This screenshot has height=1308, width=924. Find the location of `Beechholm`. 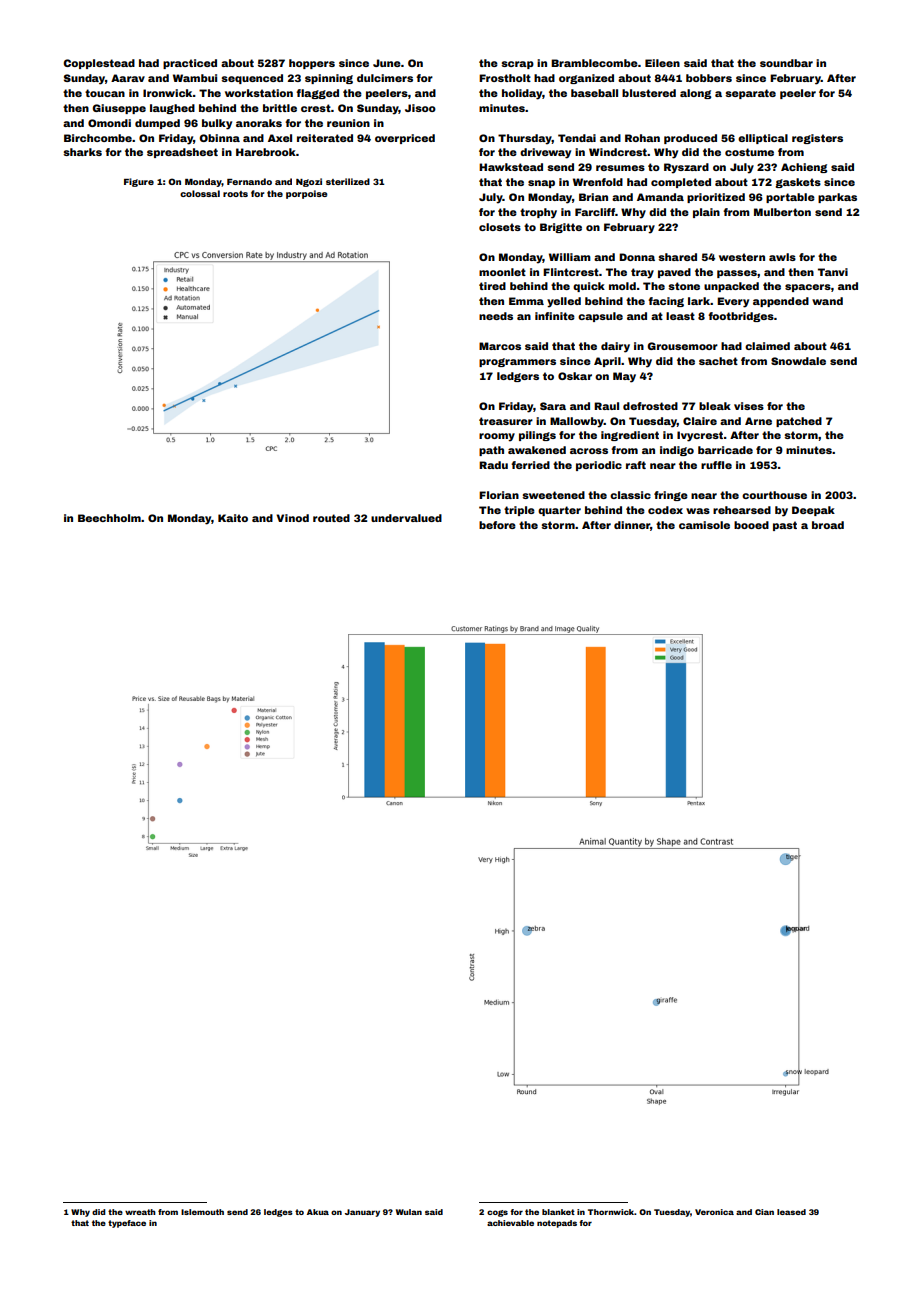

Beechholm is located at coordinates (109, 518).
